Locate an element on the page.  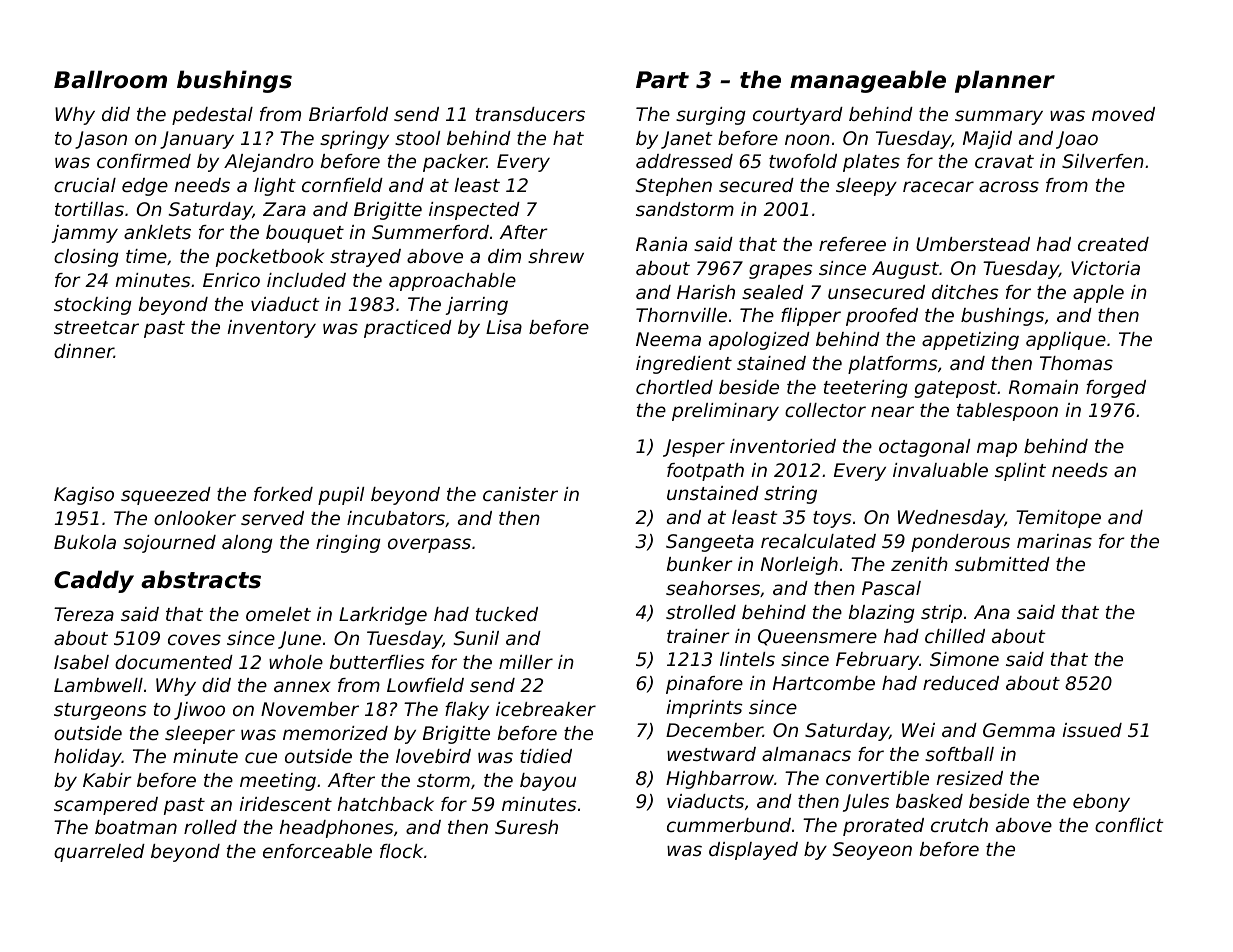
splint is located at coordinates (1020, 472).
